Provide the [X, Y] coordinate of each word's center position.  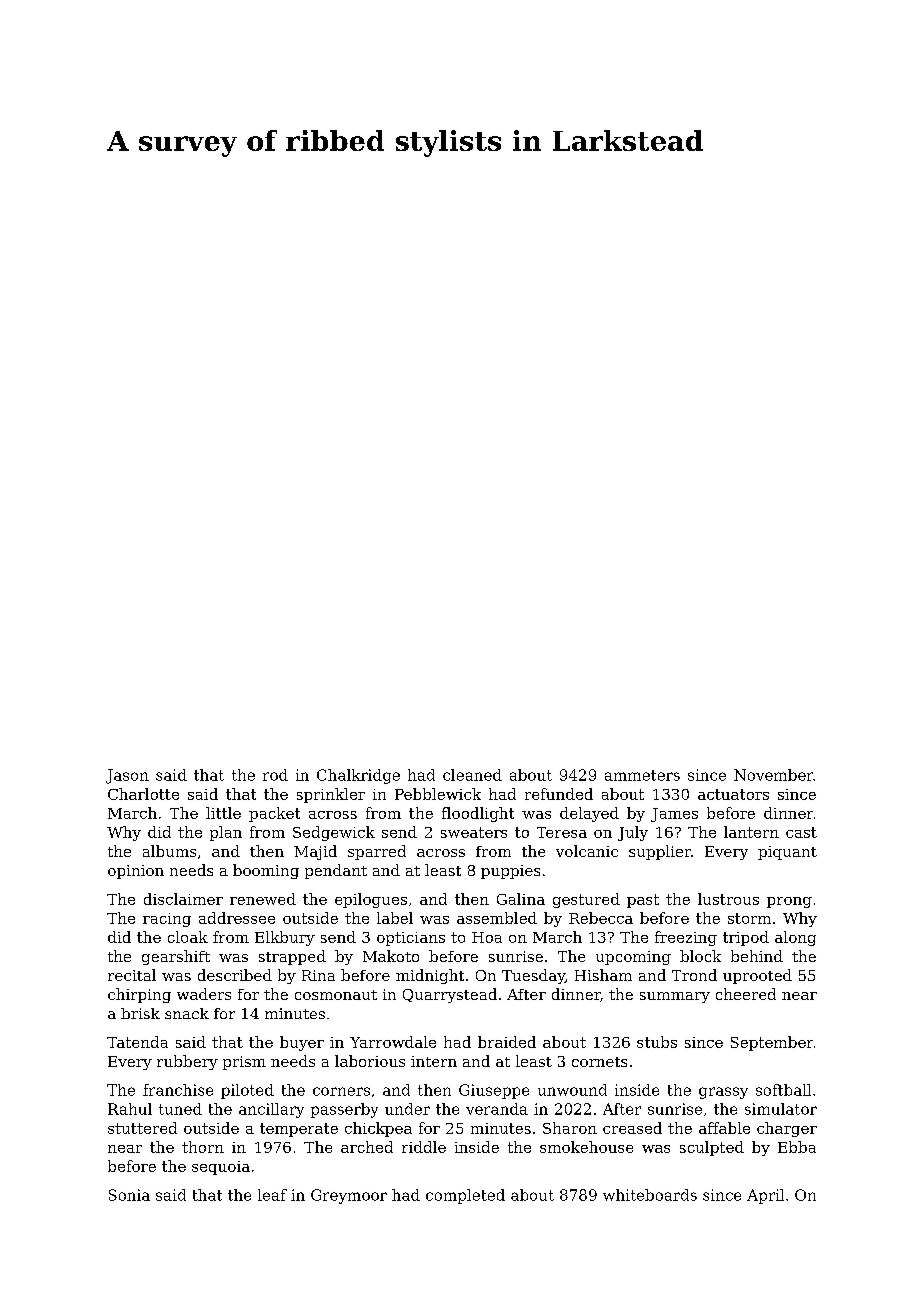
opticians [411, 939]
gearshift [176, 957]
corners [341, 1091]
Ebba [797, 1147]
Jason [127, 776]
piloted [247, 1091]
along [795, 938]
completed [465, 1196]
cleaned [472, 775]
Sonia [129, 1195]
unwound [572, 1090]
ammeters [642, 775]
